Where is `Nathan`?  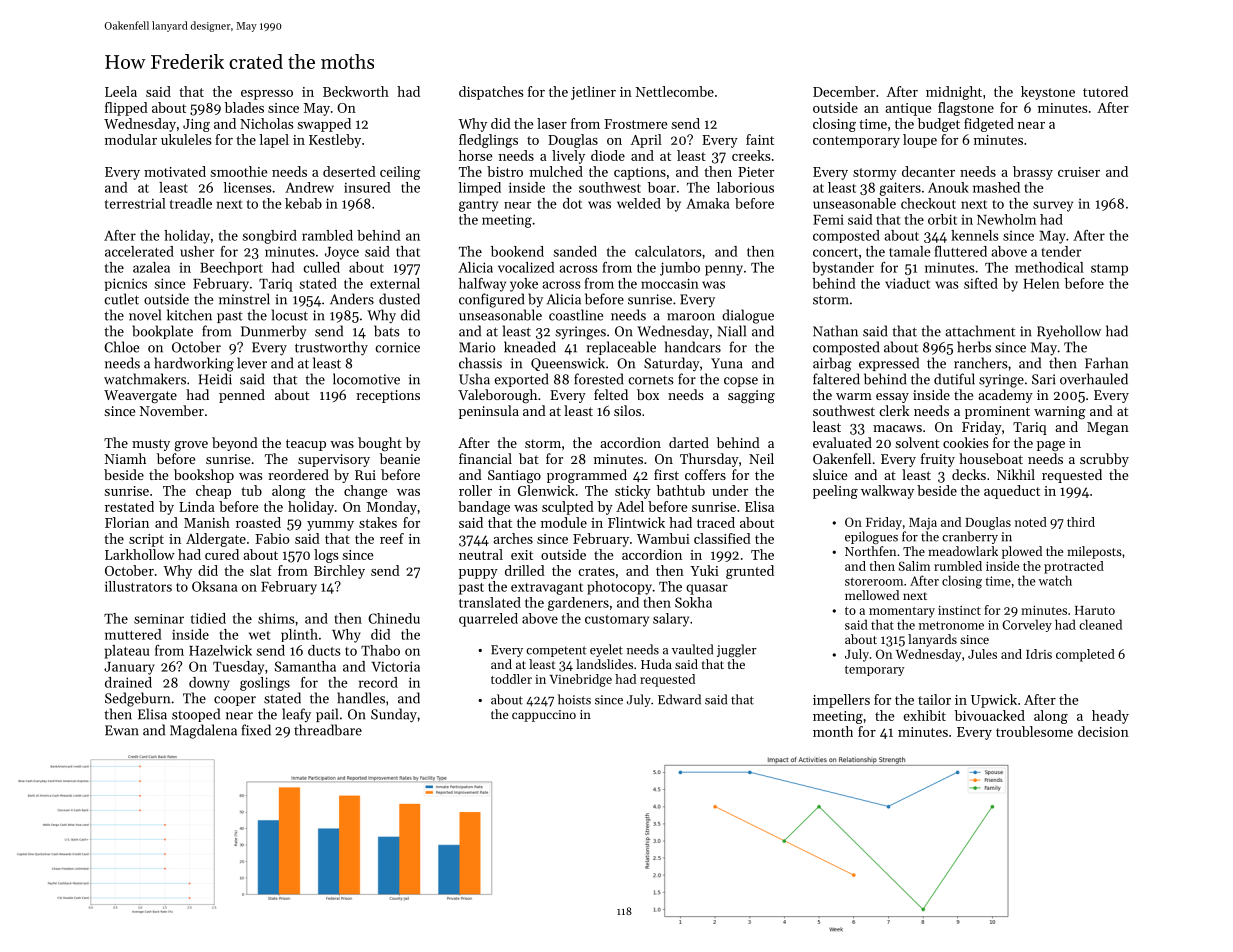
Nathan is located at coordinates (835, 331).
